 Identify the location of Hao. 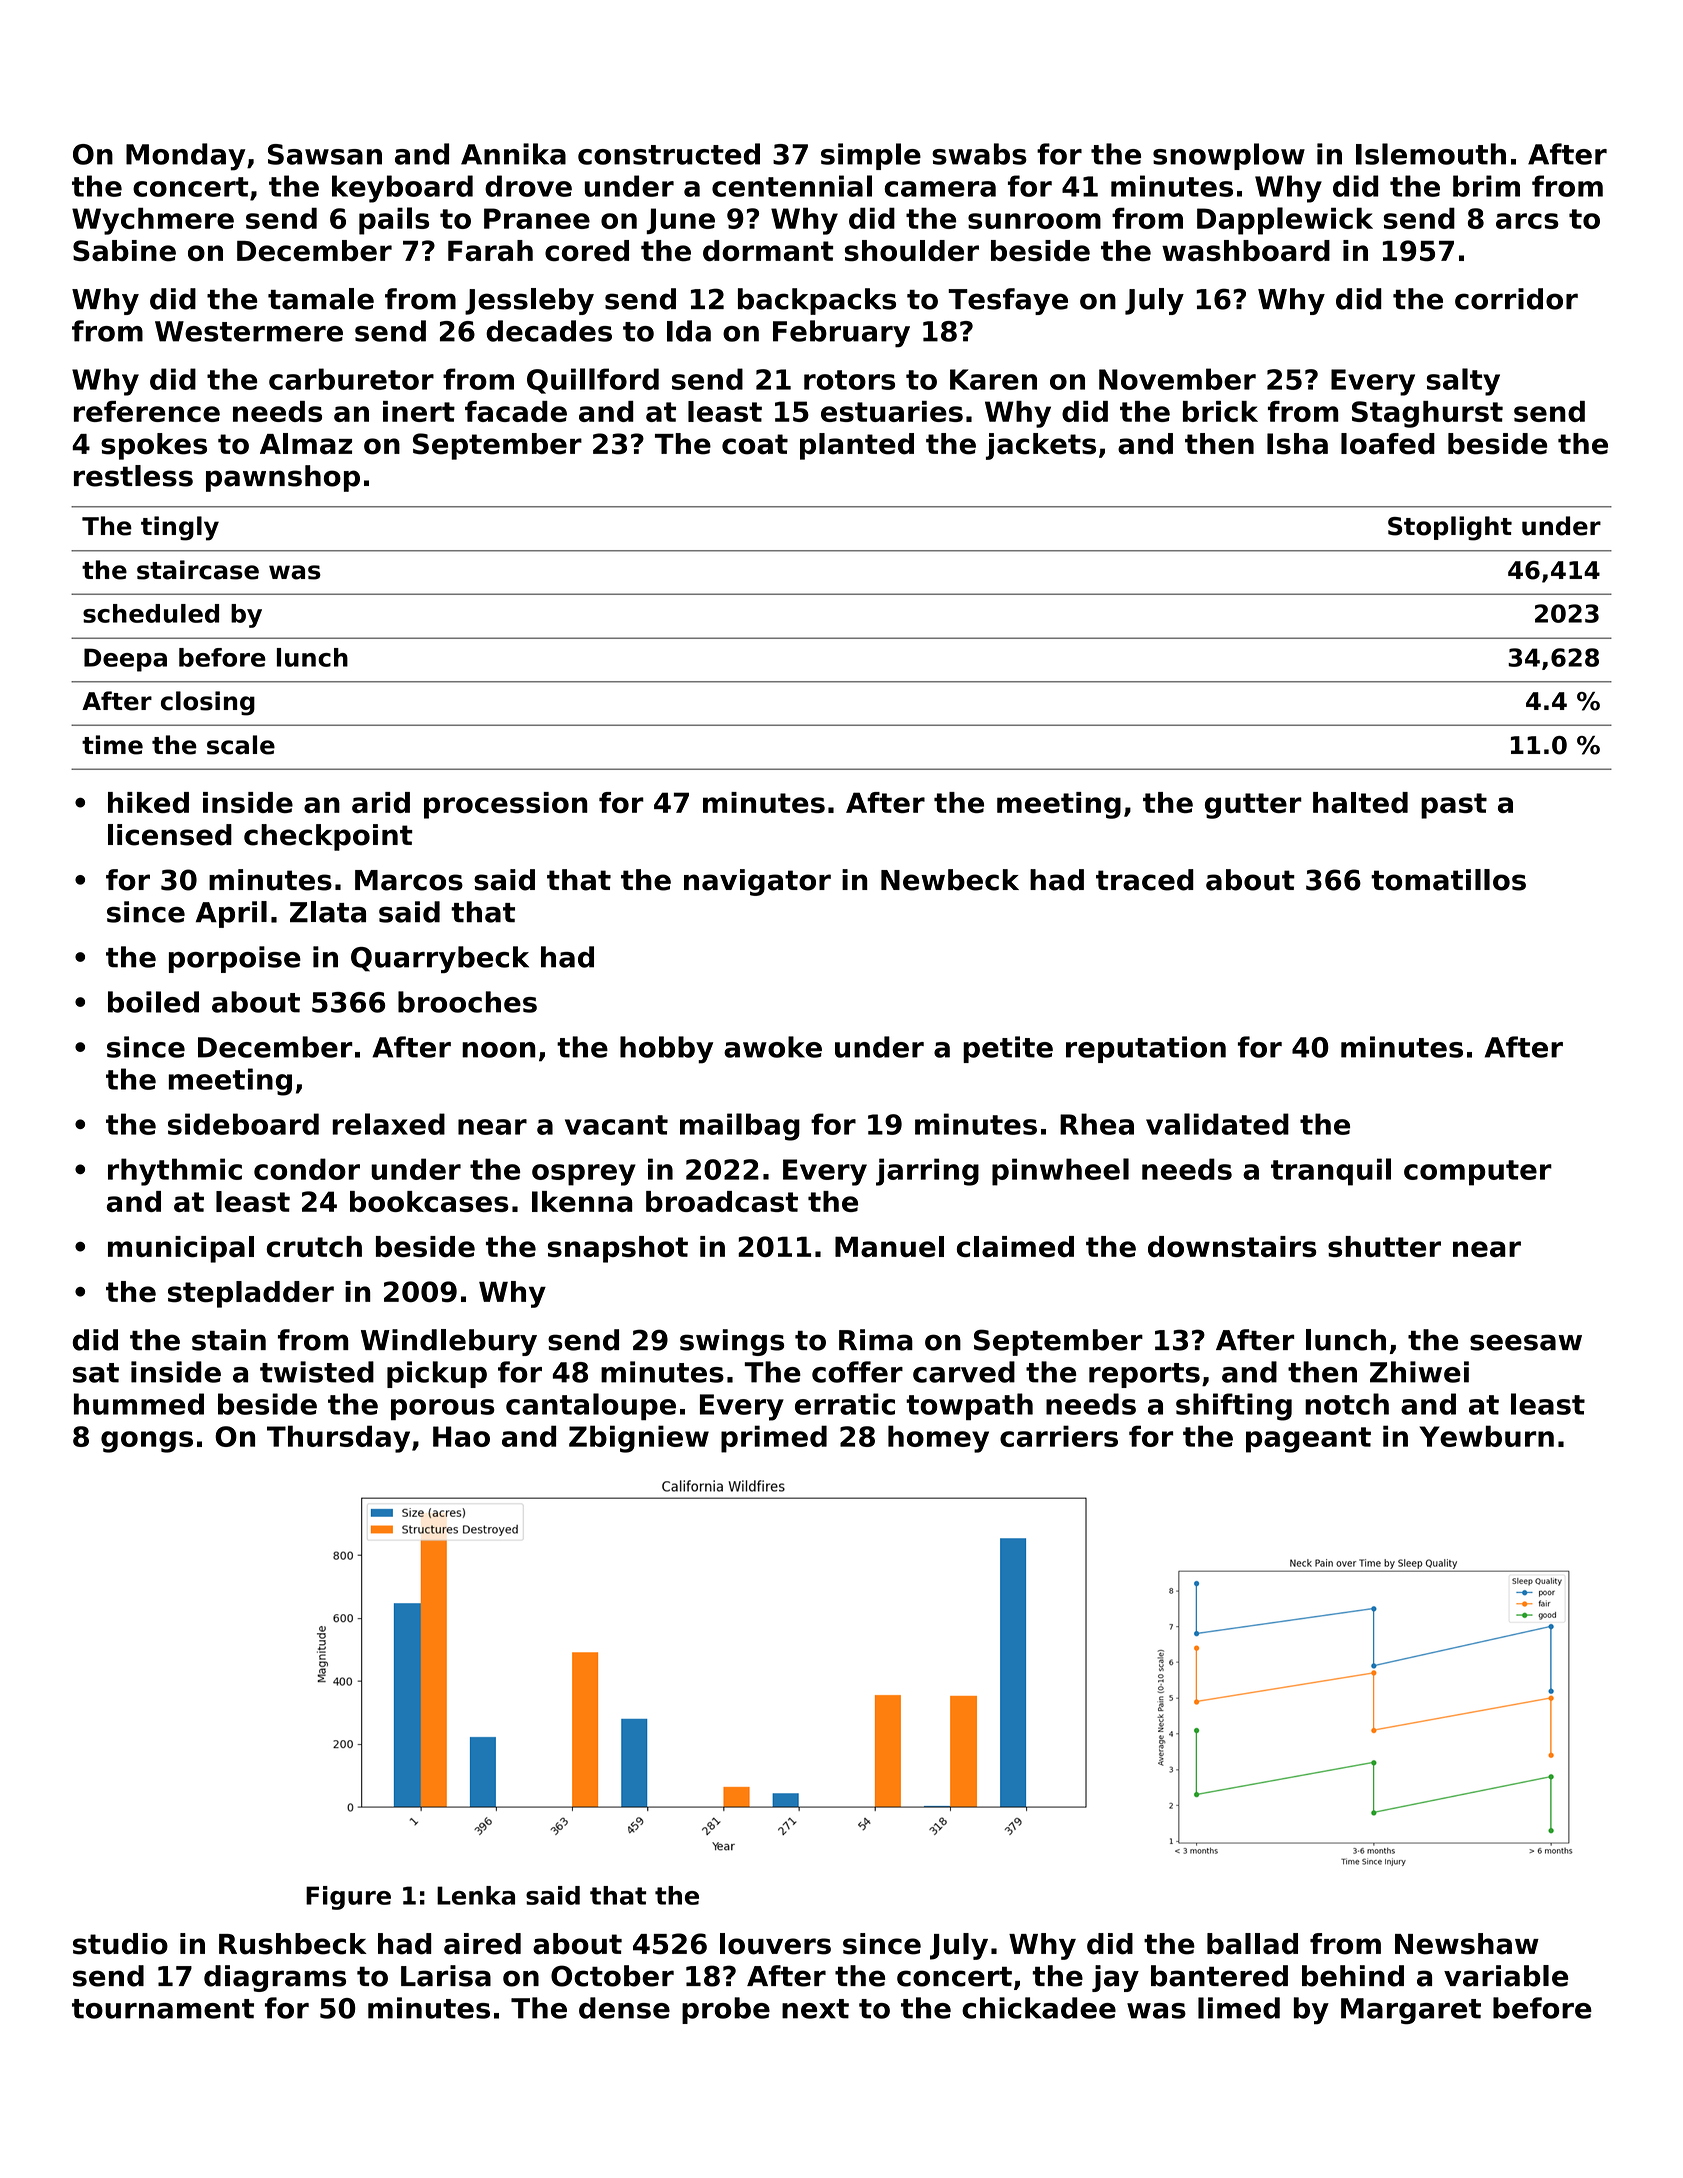
(461, 1436).
